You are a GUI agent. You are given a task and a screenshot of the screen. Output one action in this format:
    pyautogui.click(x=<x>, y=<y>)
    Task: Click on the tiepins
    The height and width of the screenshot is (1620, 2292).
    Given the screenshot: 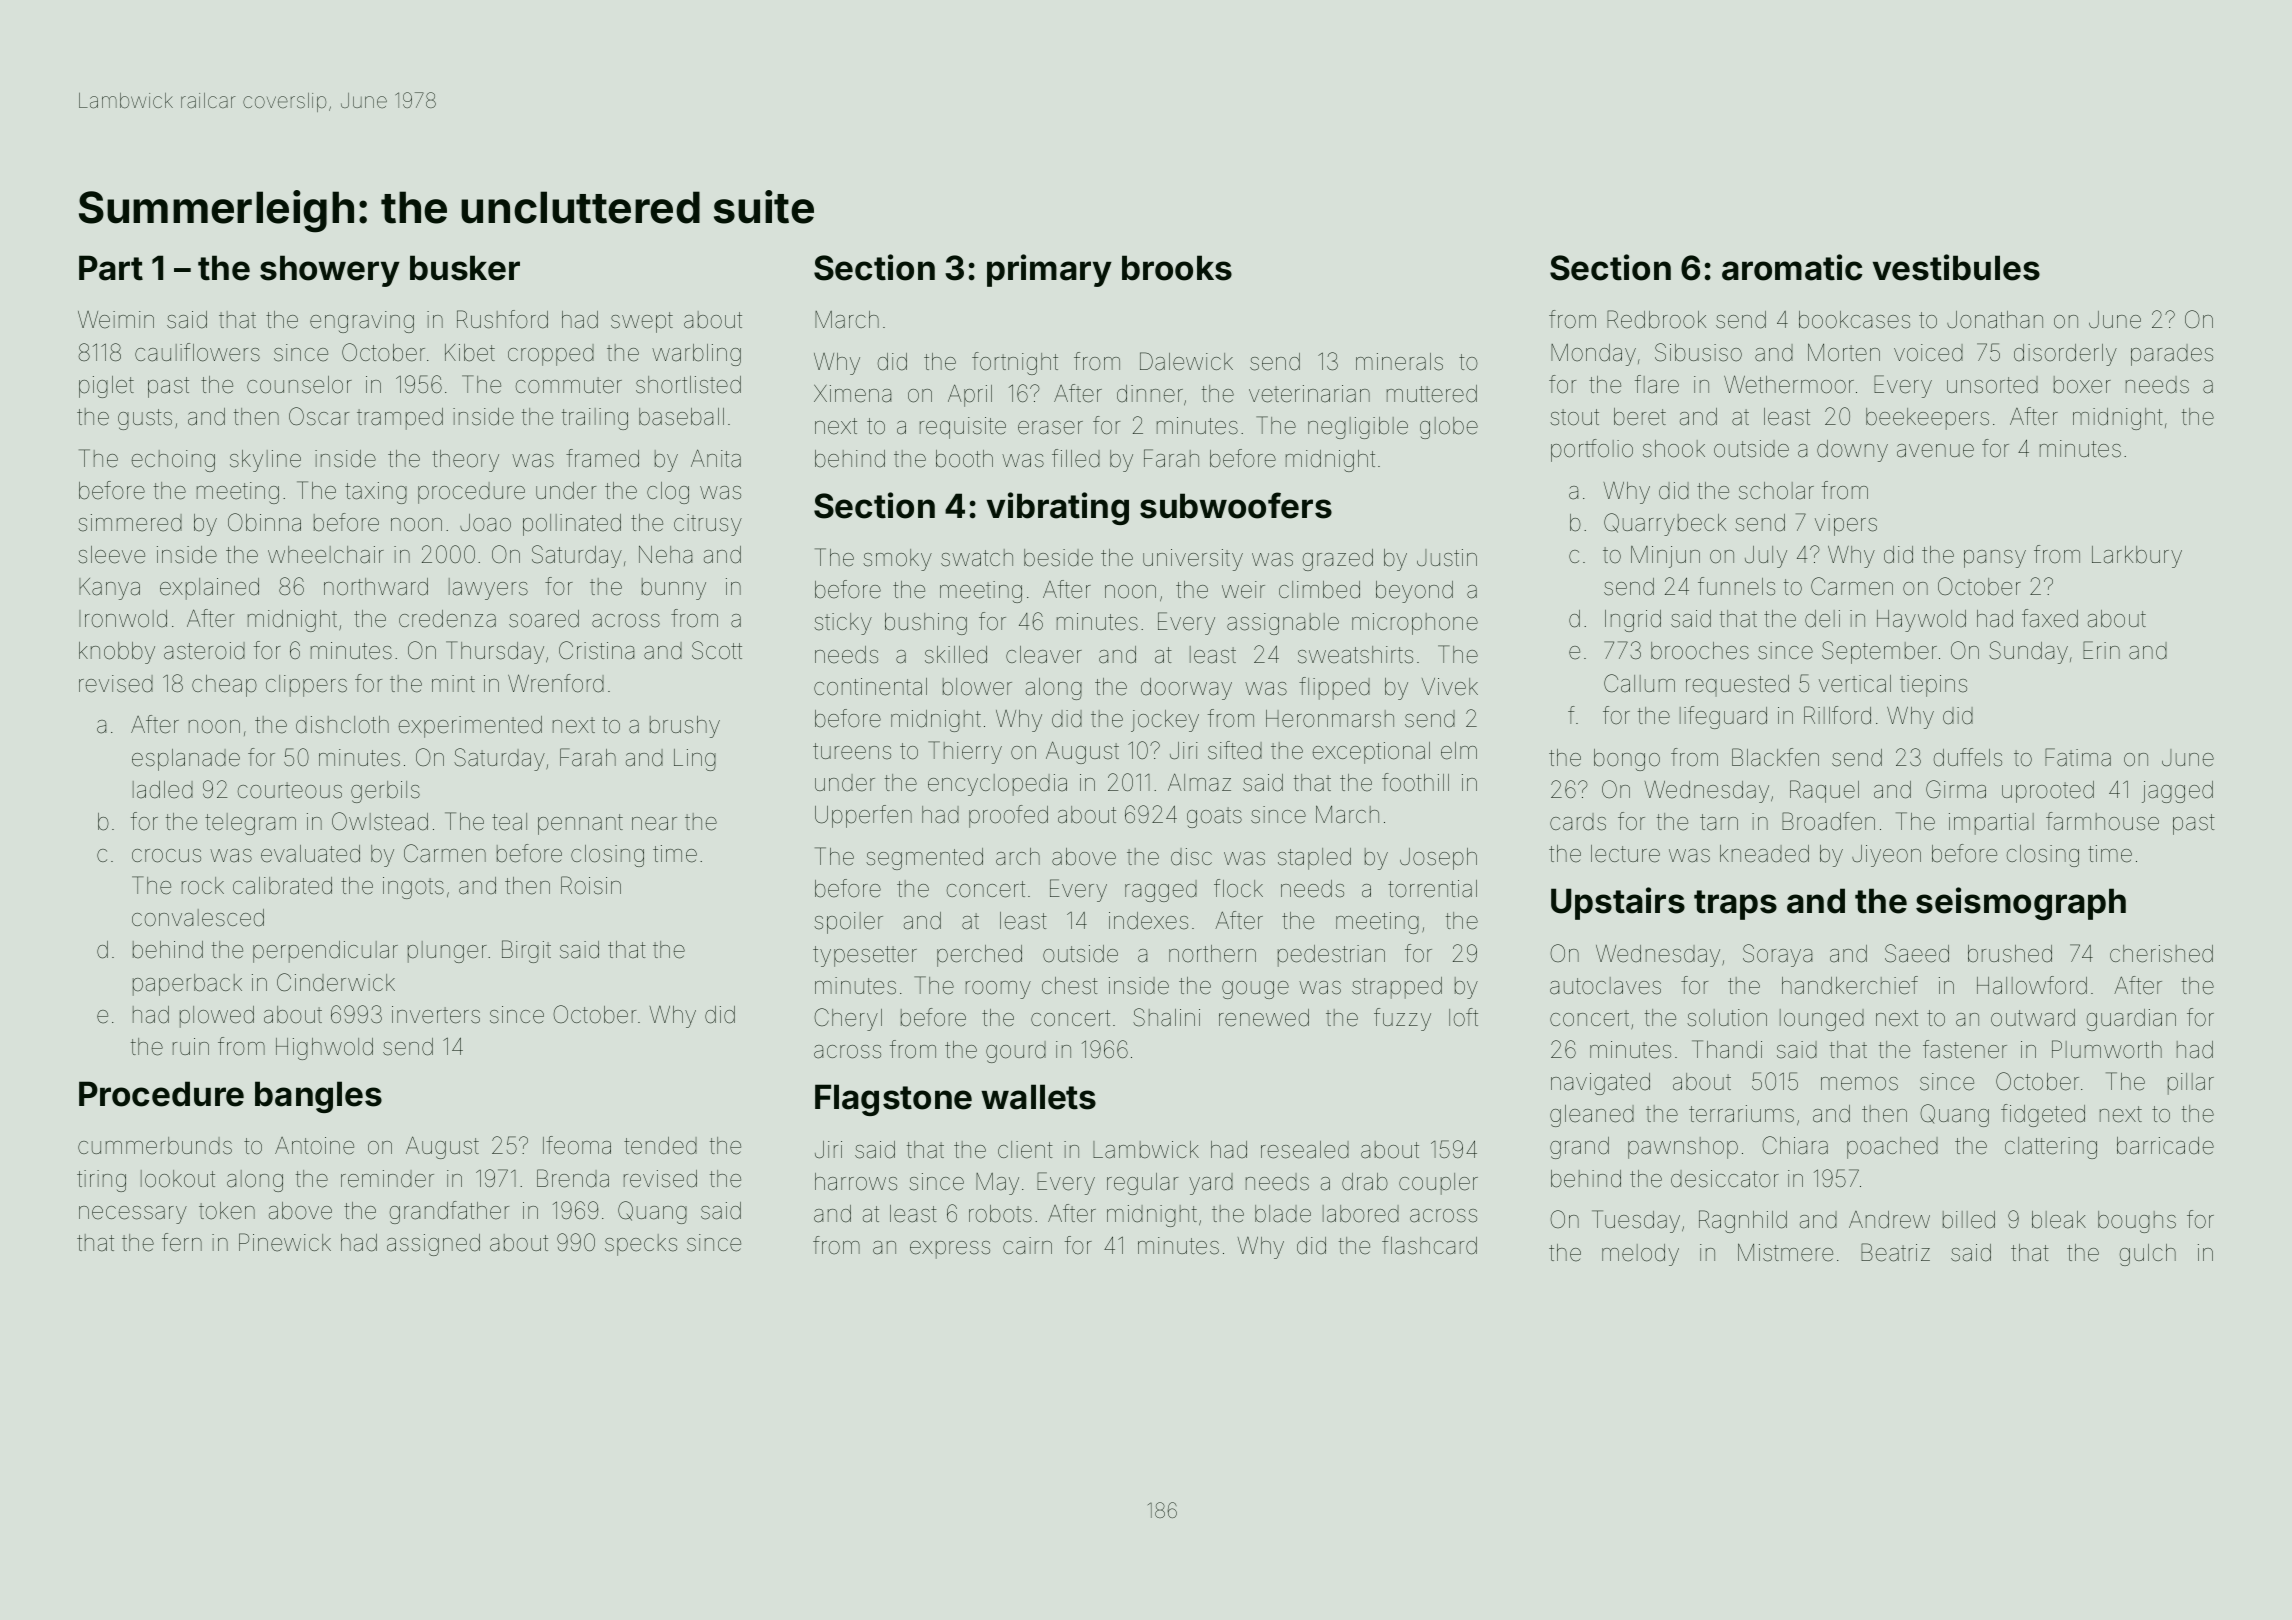 What is the action you would take?
    pyautogui.click(x=1933, y=686)
